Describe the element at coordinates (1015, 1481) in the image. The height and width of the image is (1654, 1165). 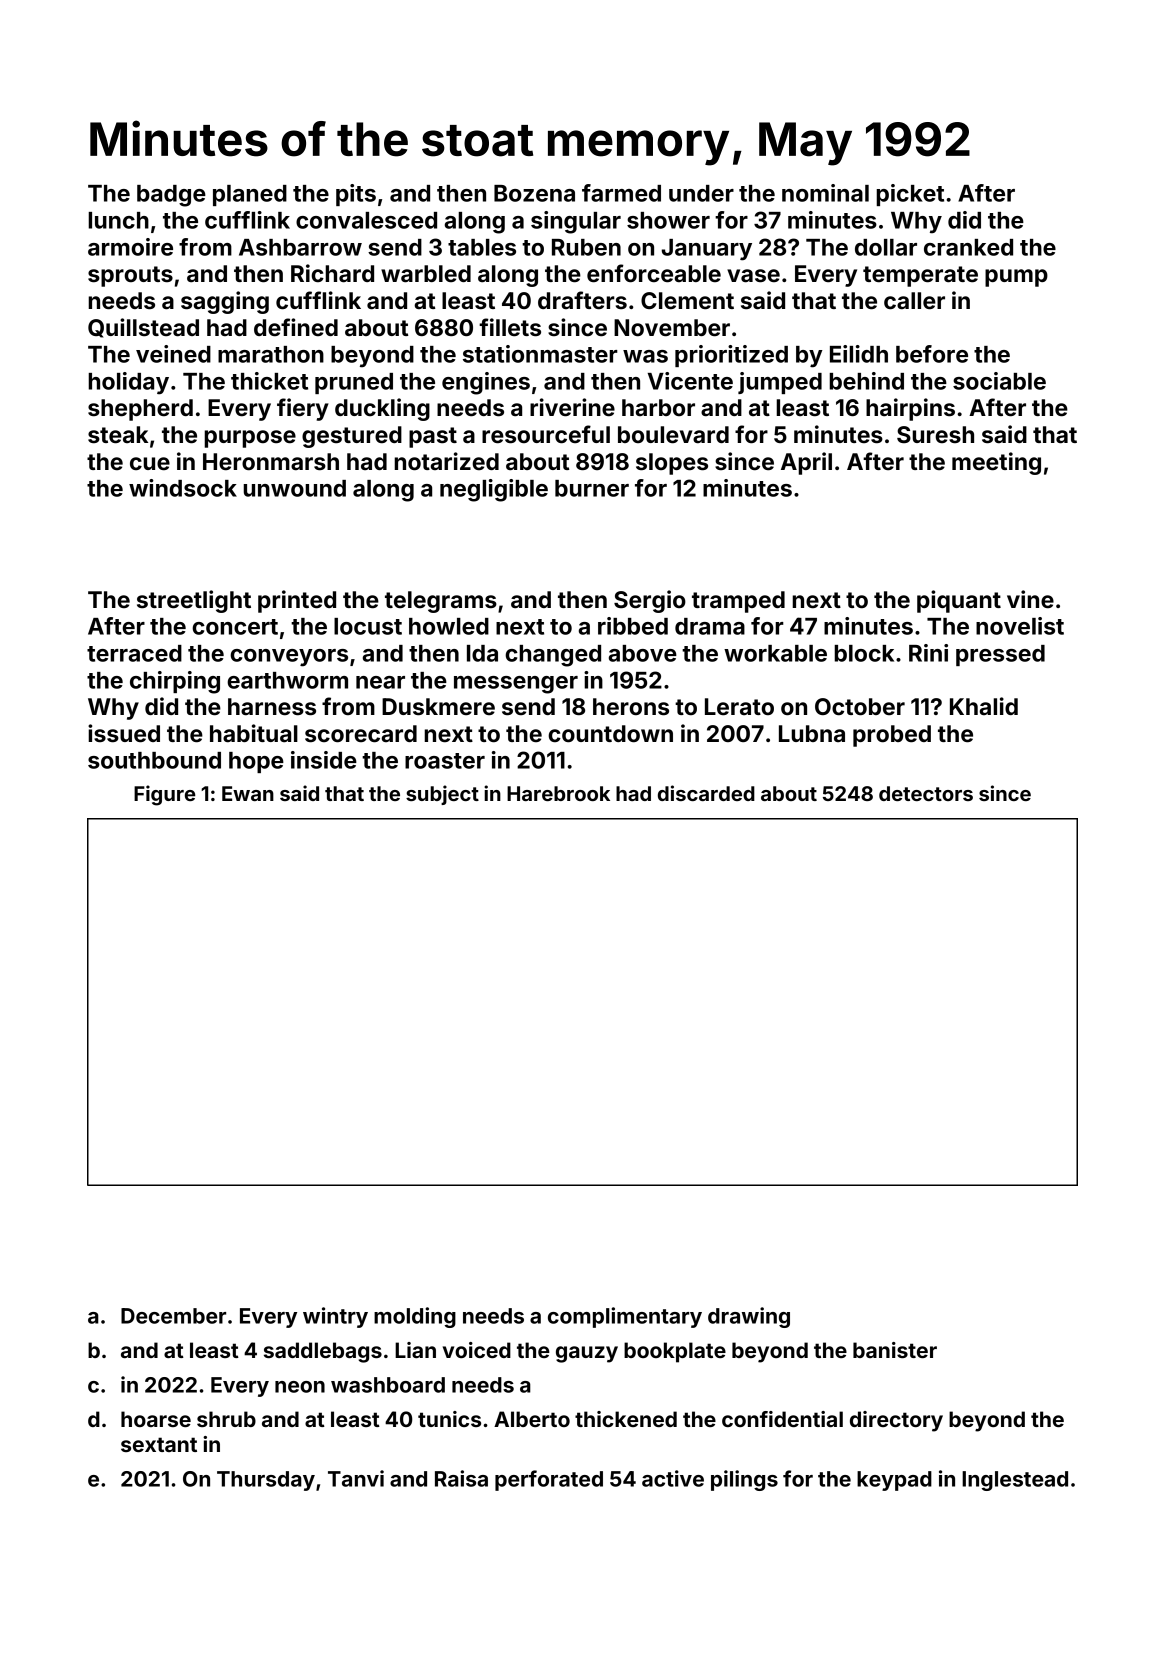
I see `Inglestead` at that location.
